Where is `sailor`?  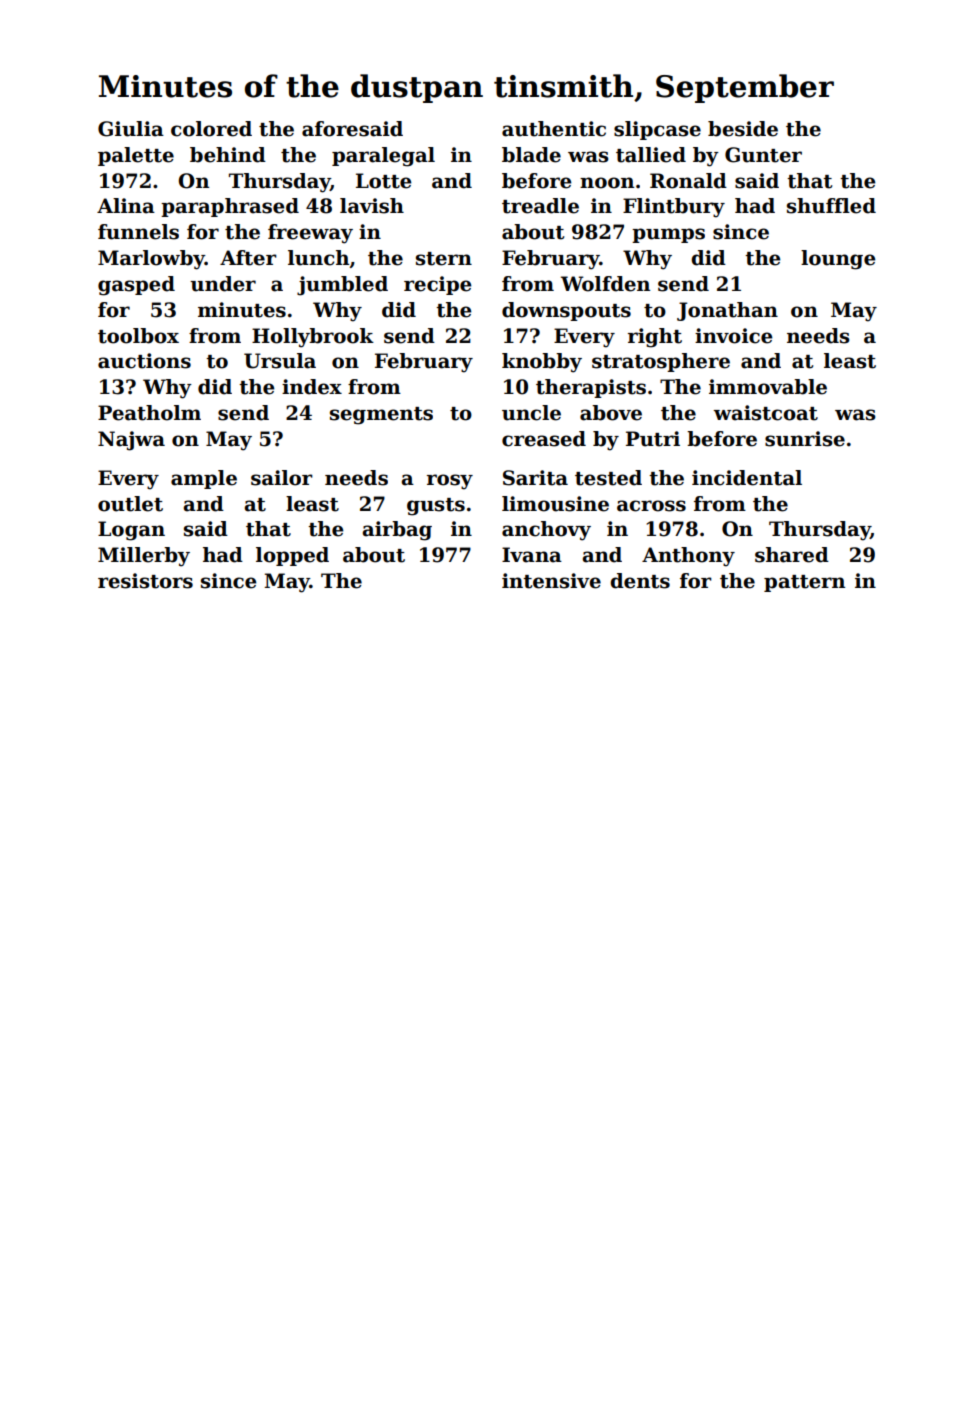 sailor is located at coordinates (282, 478).
